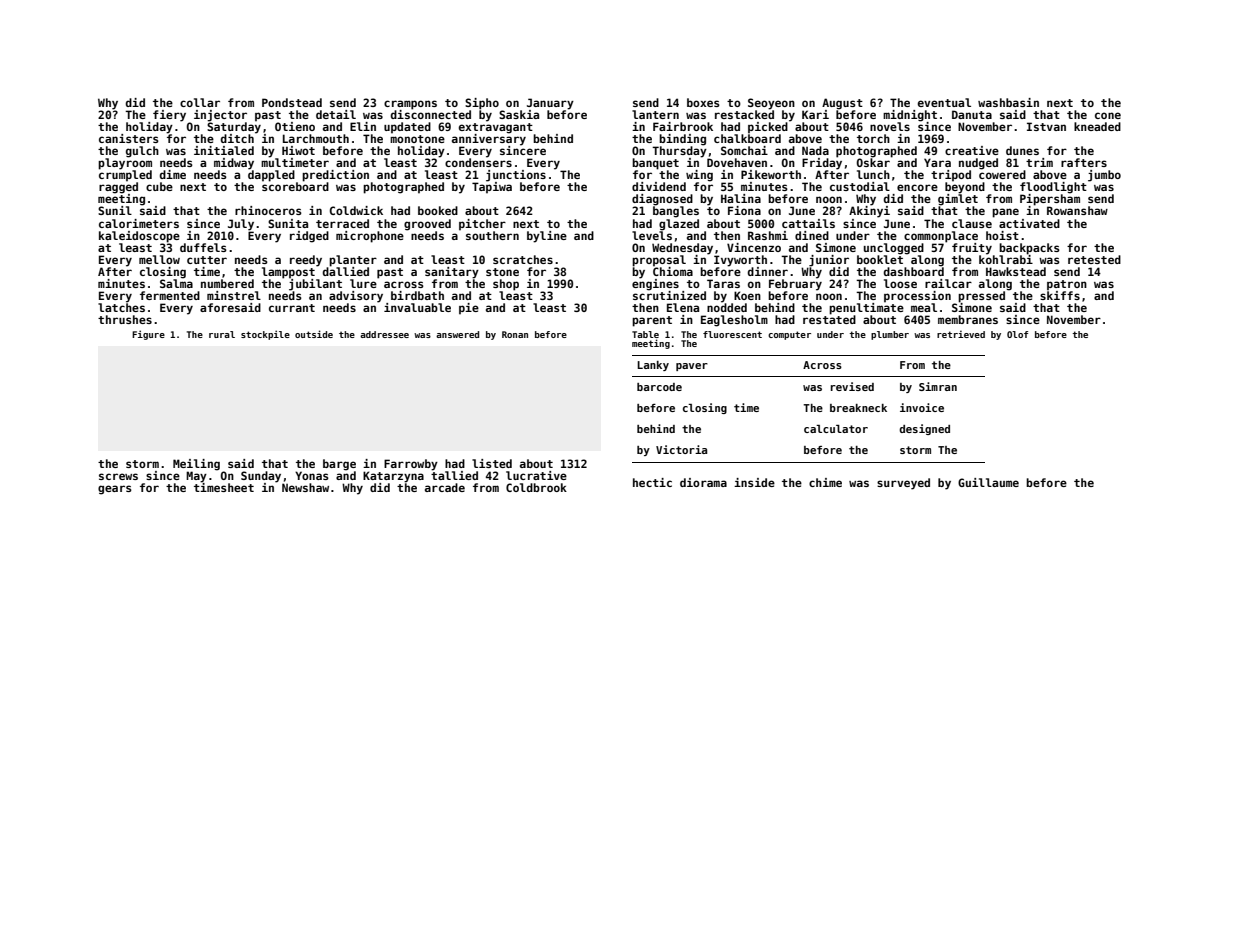 The image size is (1233, 952). I want to click on Olof, so click(1017, 334).
